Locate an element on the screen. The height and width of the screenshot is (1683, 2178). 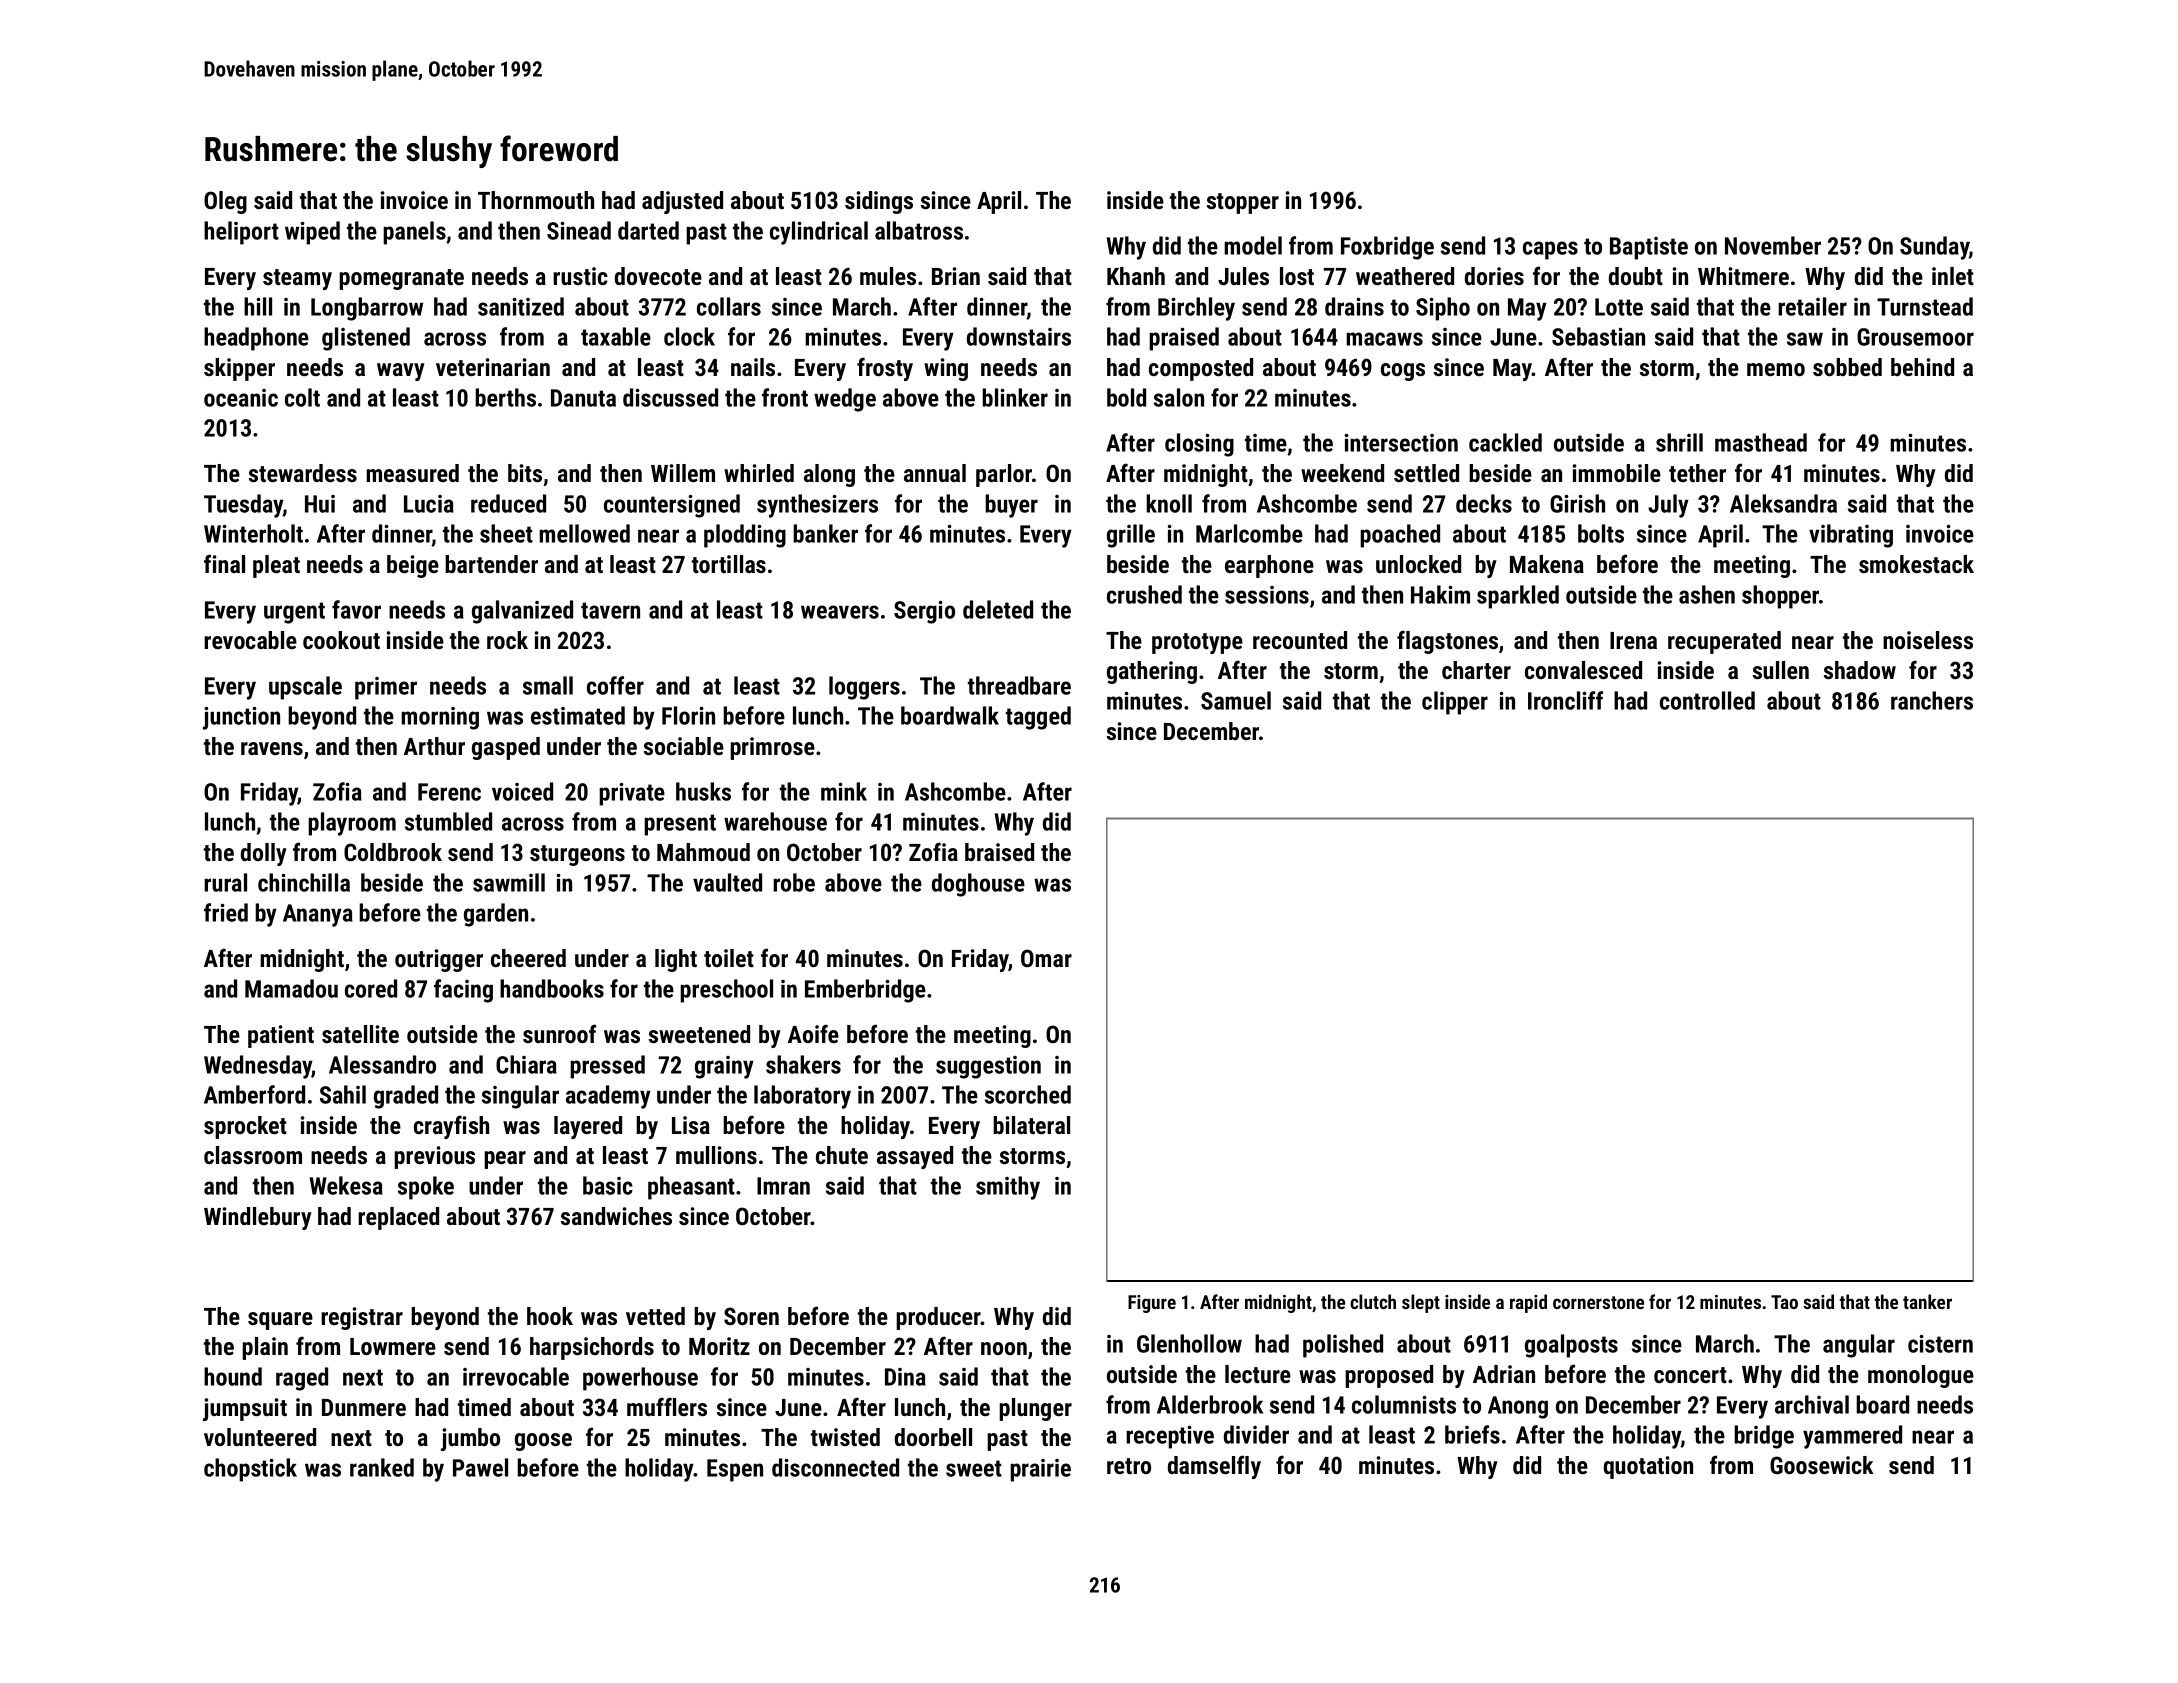
braised is located at coordinates (999, 852).
